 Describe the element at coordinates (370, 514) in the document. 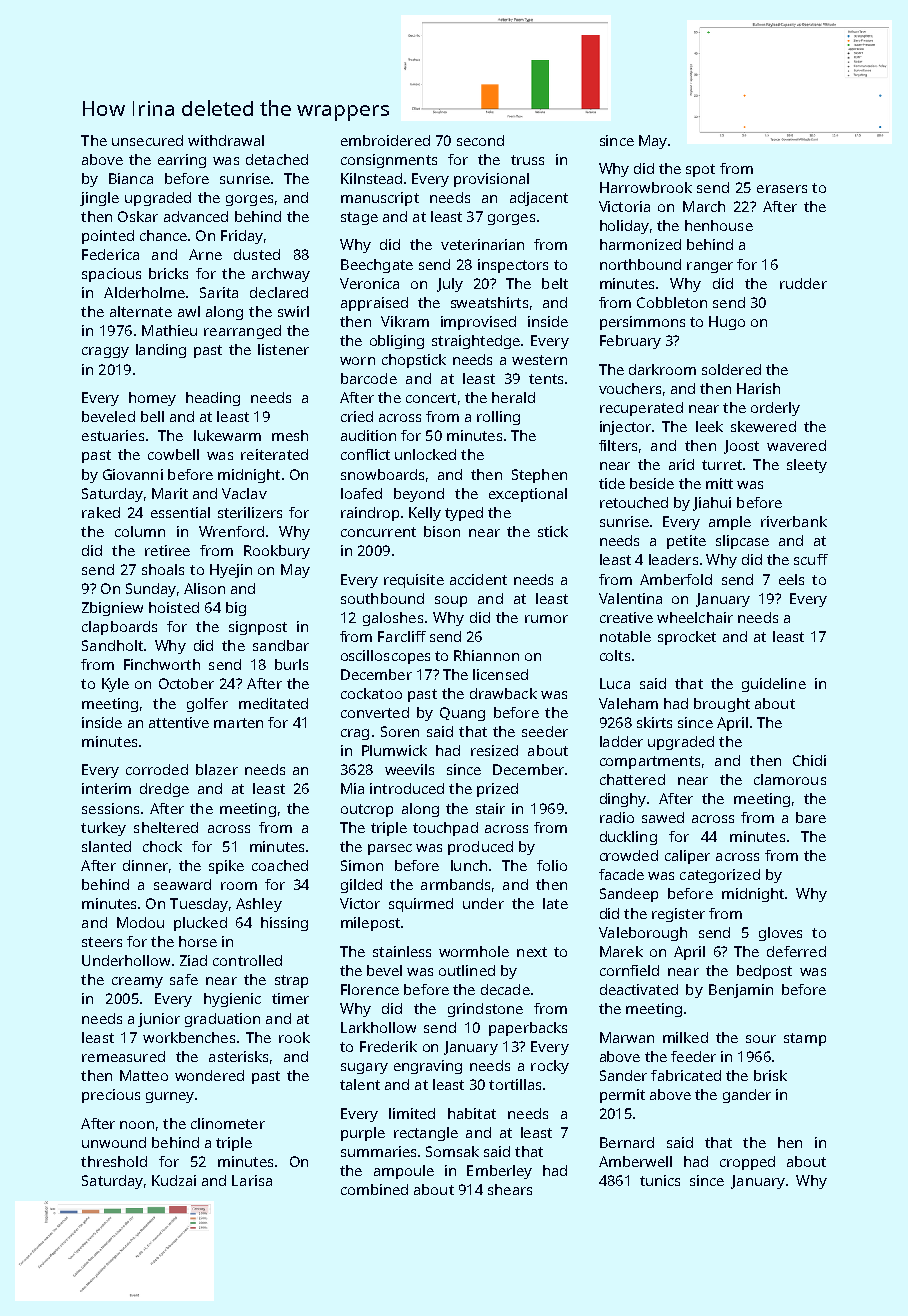

I see `raindrop` at that location.
